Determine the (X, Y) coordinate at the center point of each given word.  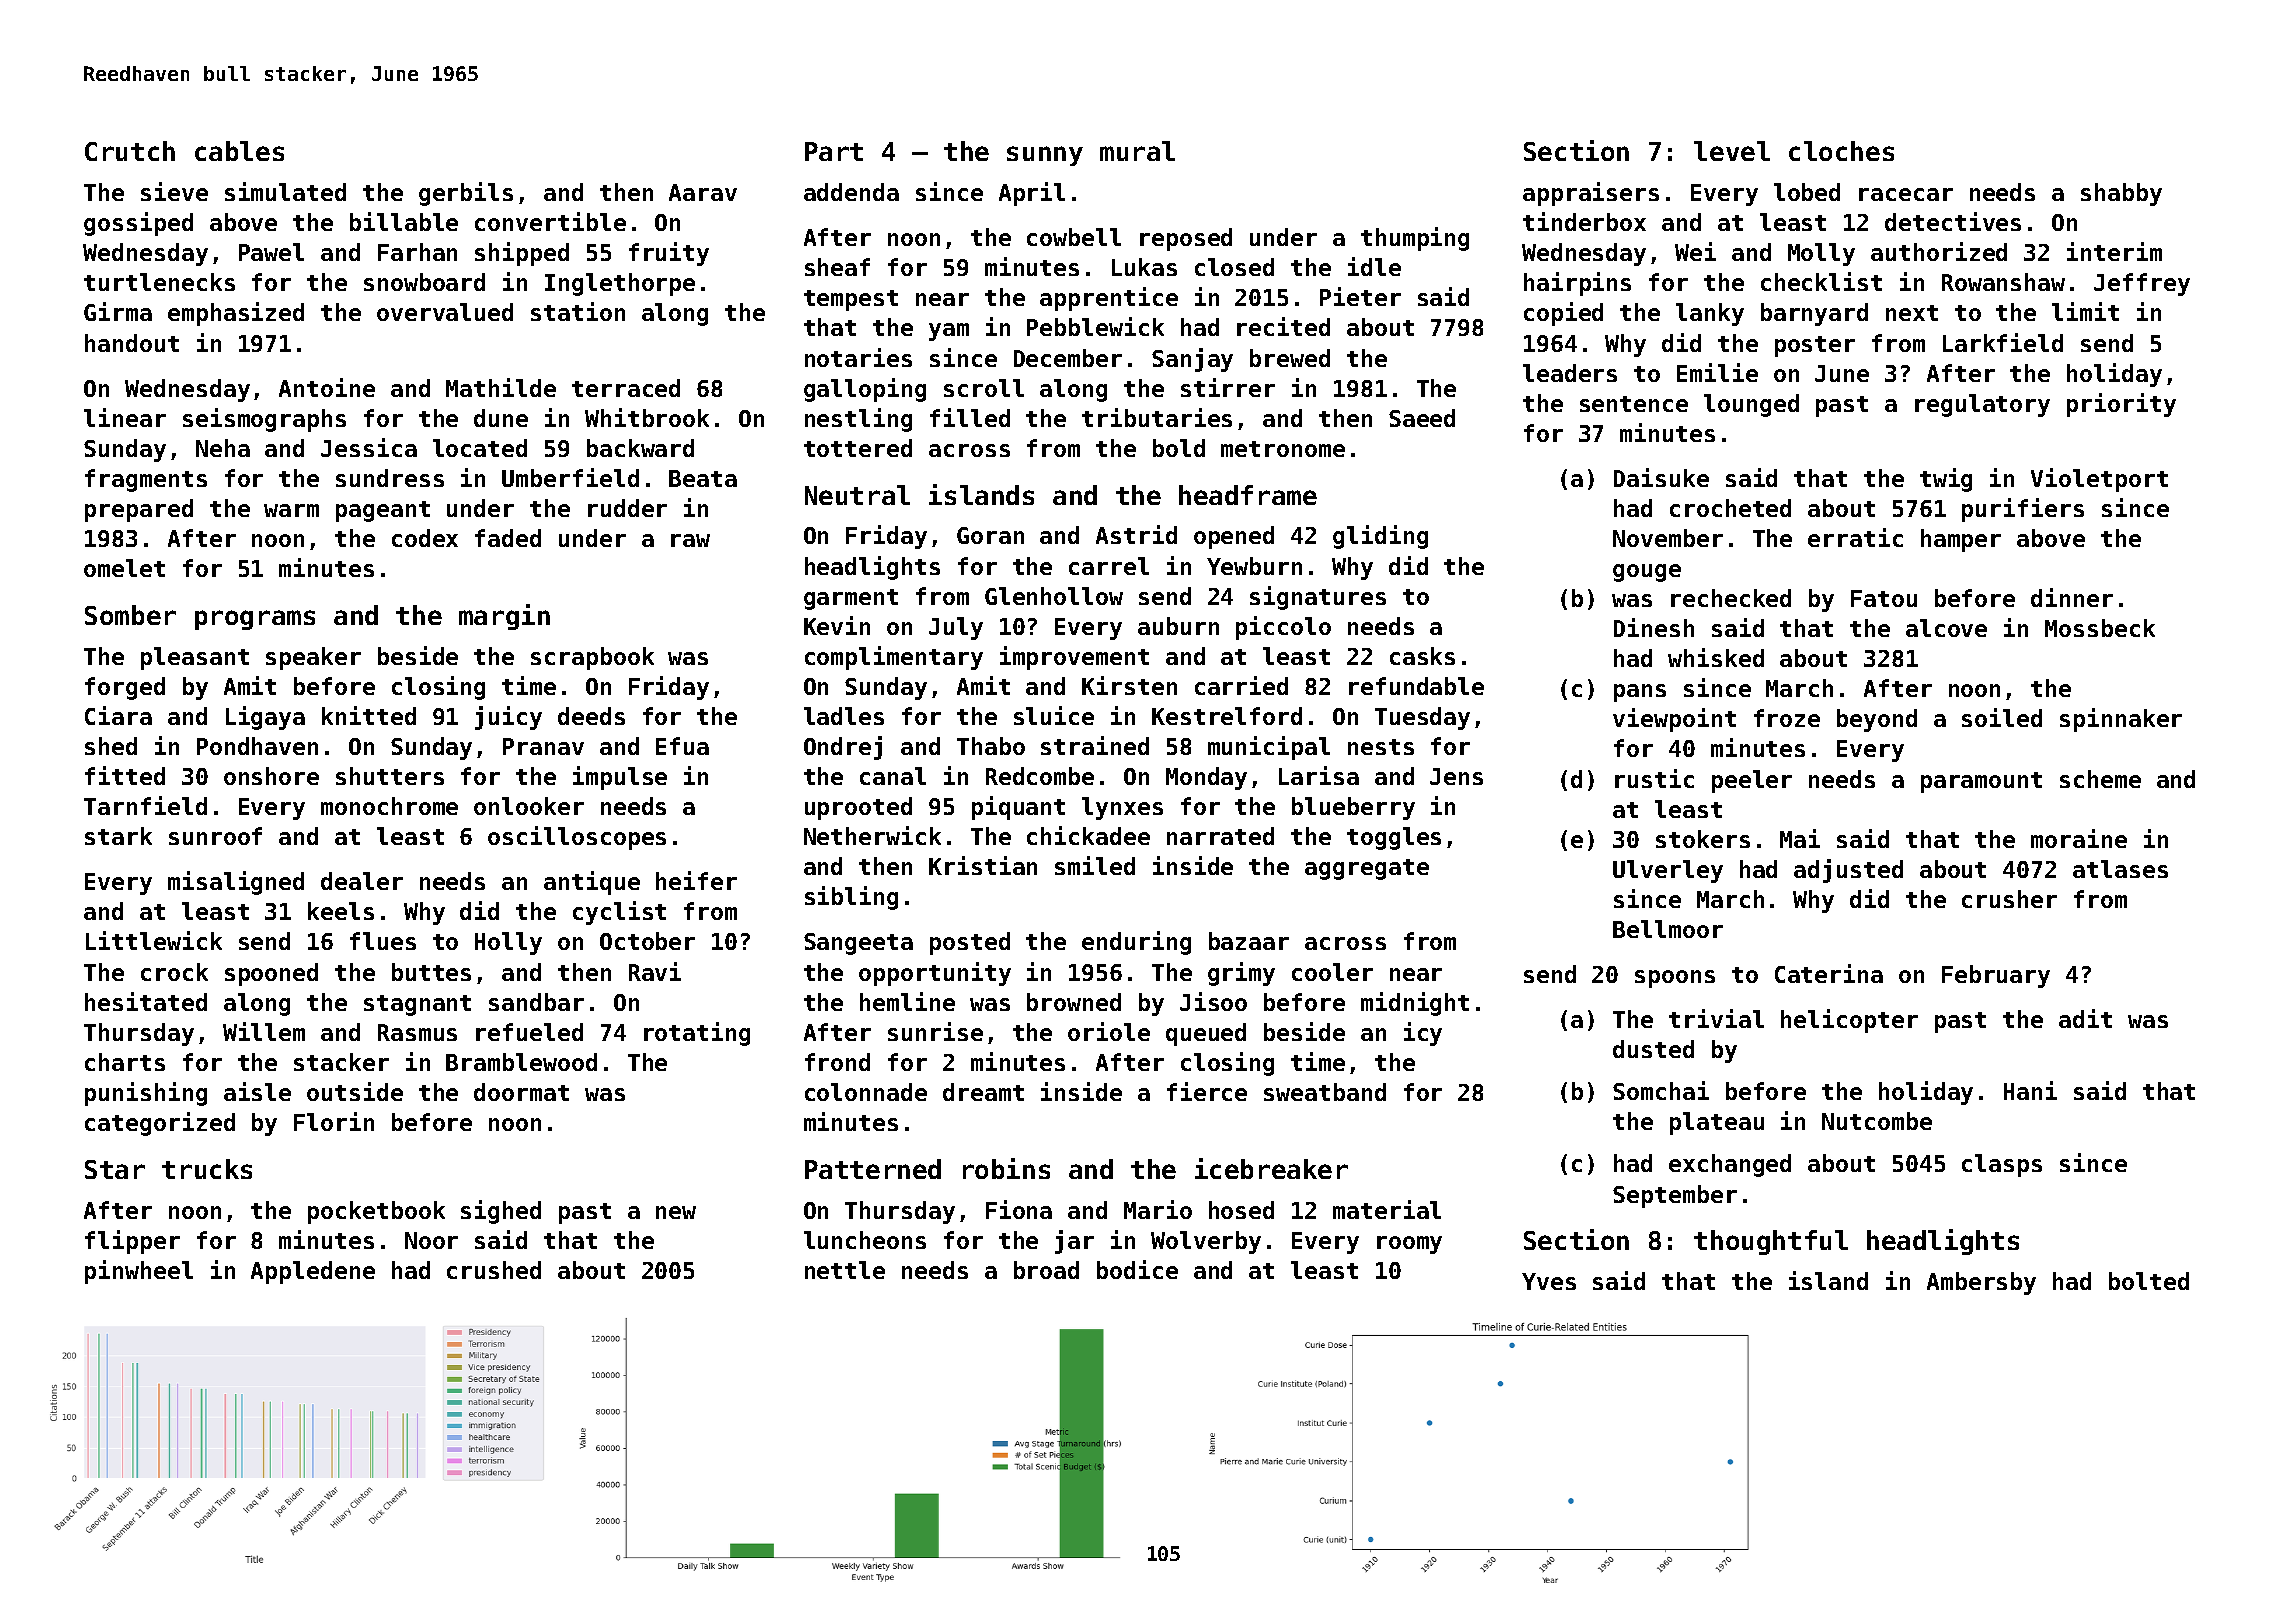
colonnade (866, 1092)
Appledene (313, 1272)
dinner (2072, 597)
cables (239, 151)
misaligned (236, 883)
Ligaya (265, 718)
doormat (521, 1092)
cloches (1841, 151)
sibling (851, 898)
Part (834, 151)
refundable (1416, 686)
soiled (2002, 717)
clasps (2002, 1165)
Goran (990, 535)
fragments (146, 480)
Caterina (1829, 973)
